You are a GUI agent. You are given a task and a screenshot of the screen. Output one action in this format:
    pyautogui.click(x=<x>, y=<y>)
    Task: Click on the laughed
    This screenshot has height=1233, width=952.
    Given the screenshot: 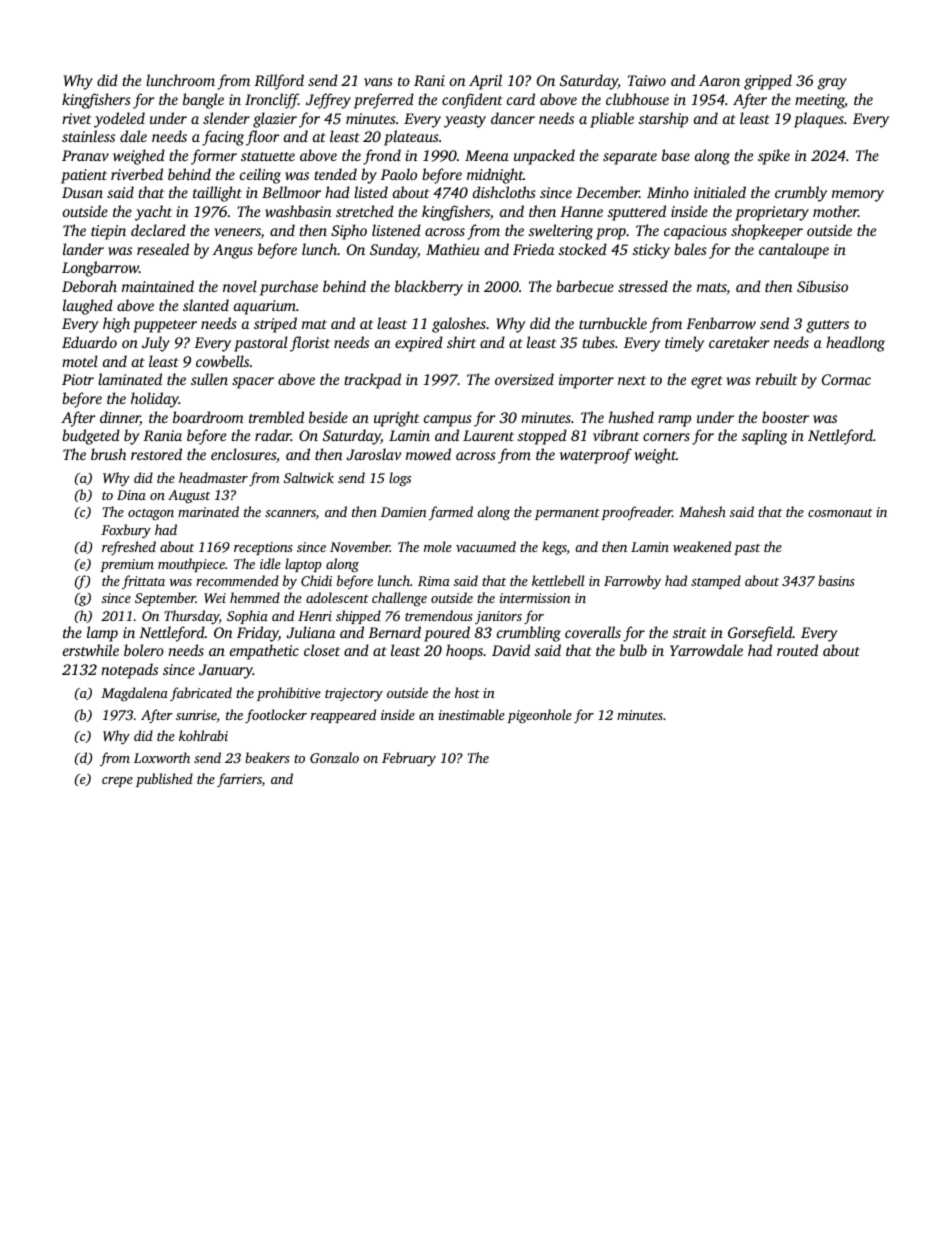 What is the action you would take?
    pyautogui.click(x=88, y=307)
